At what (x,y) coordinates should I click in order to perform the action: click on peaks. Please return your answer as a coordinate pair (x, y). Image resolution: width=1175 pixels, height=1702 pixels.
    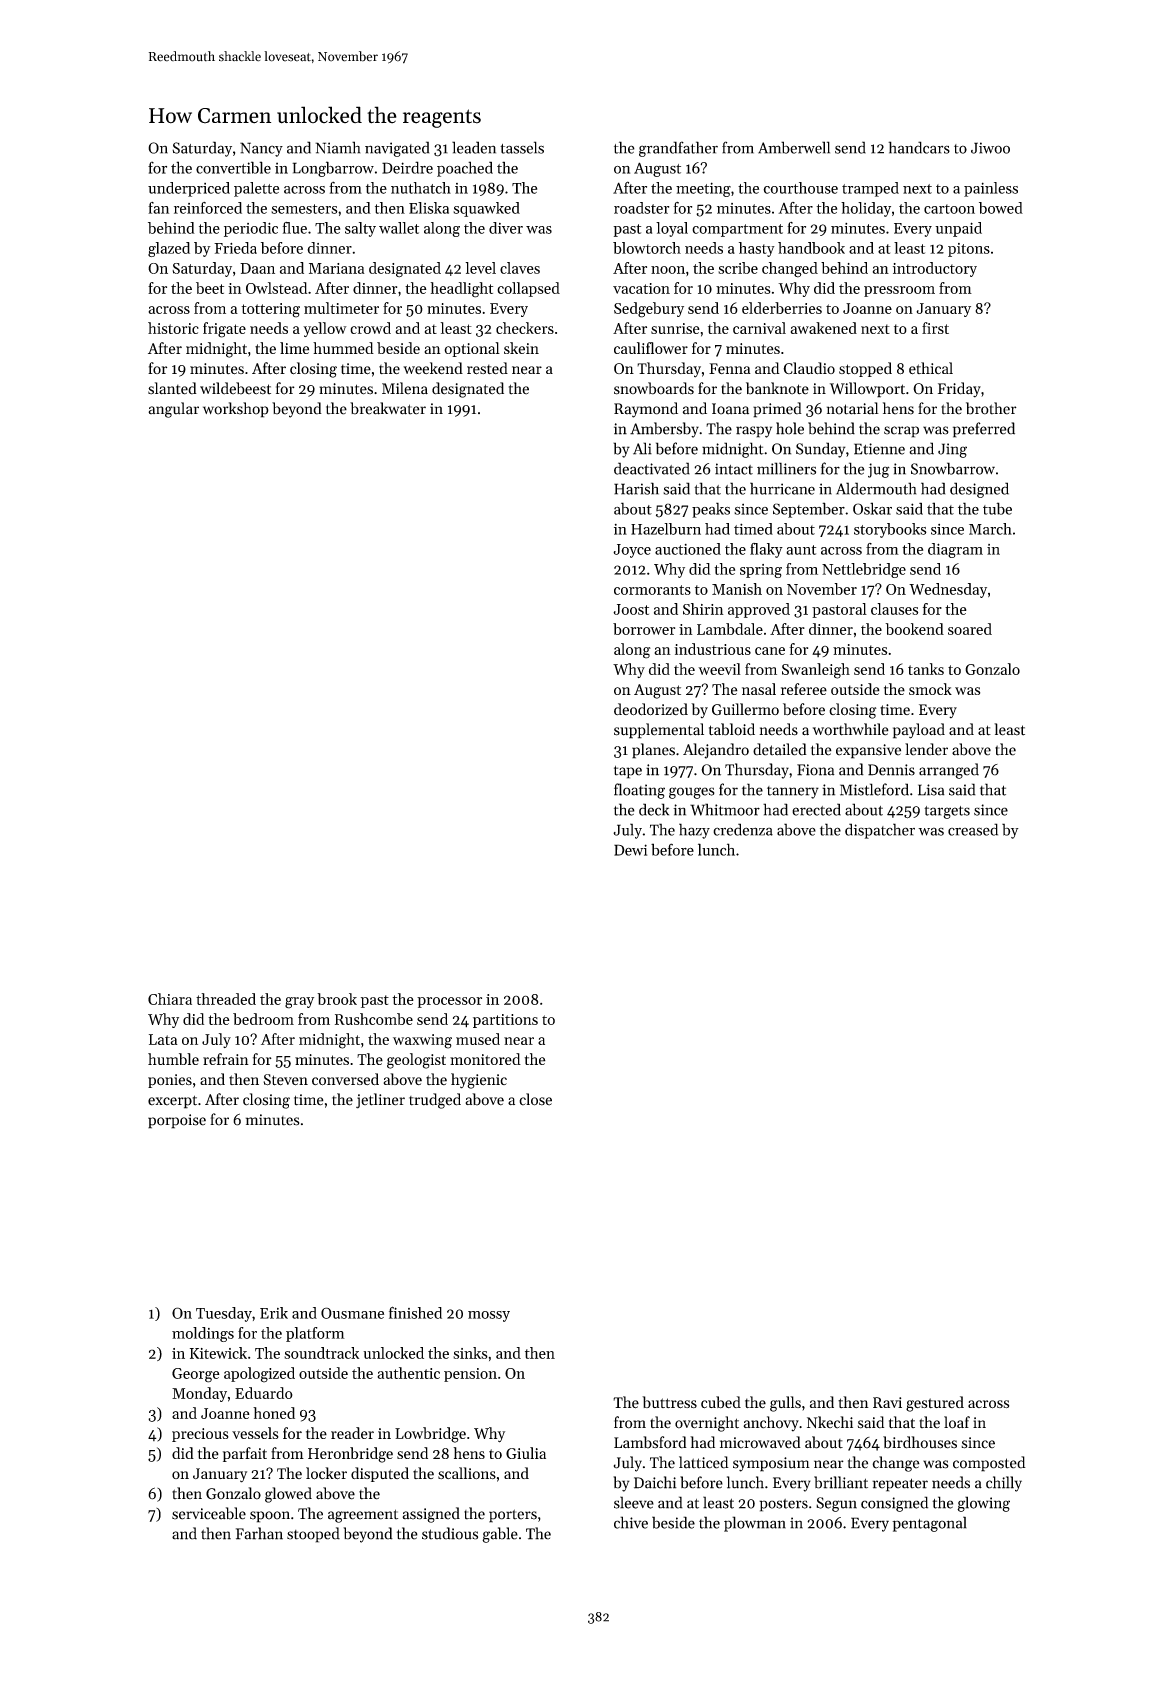
    Looking at the image, I should click on (711, 510).
